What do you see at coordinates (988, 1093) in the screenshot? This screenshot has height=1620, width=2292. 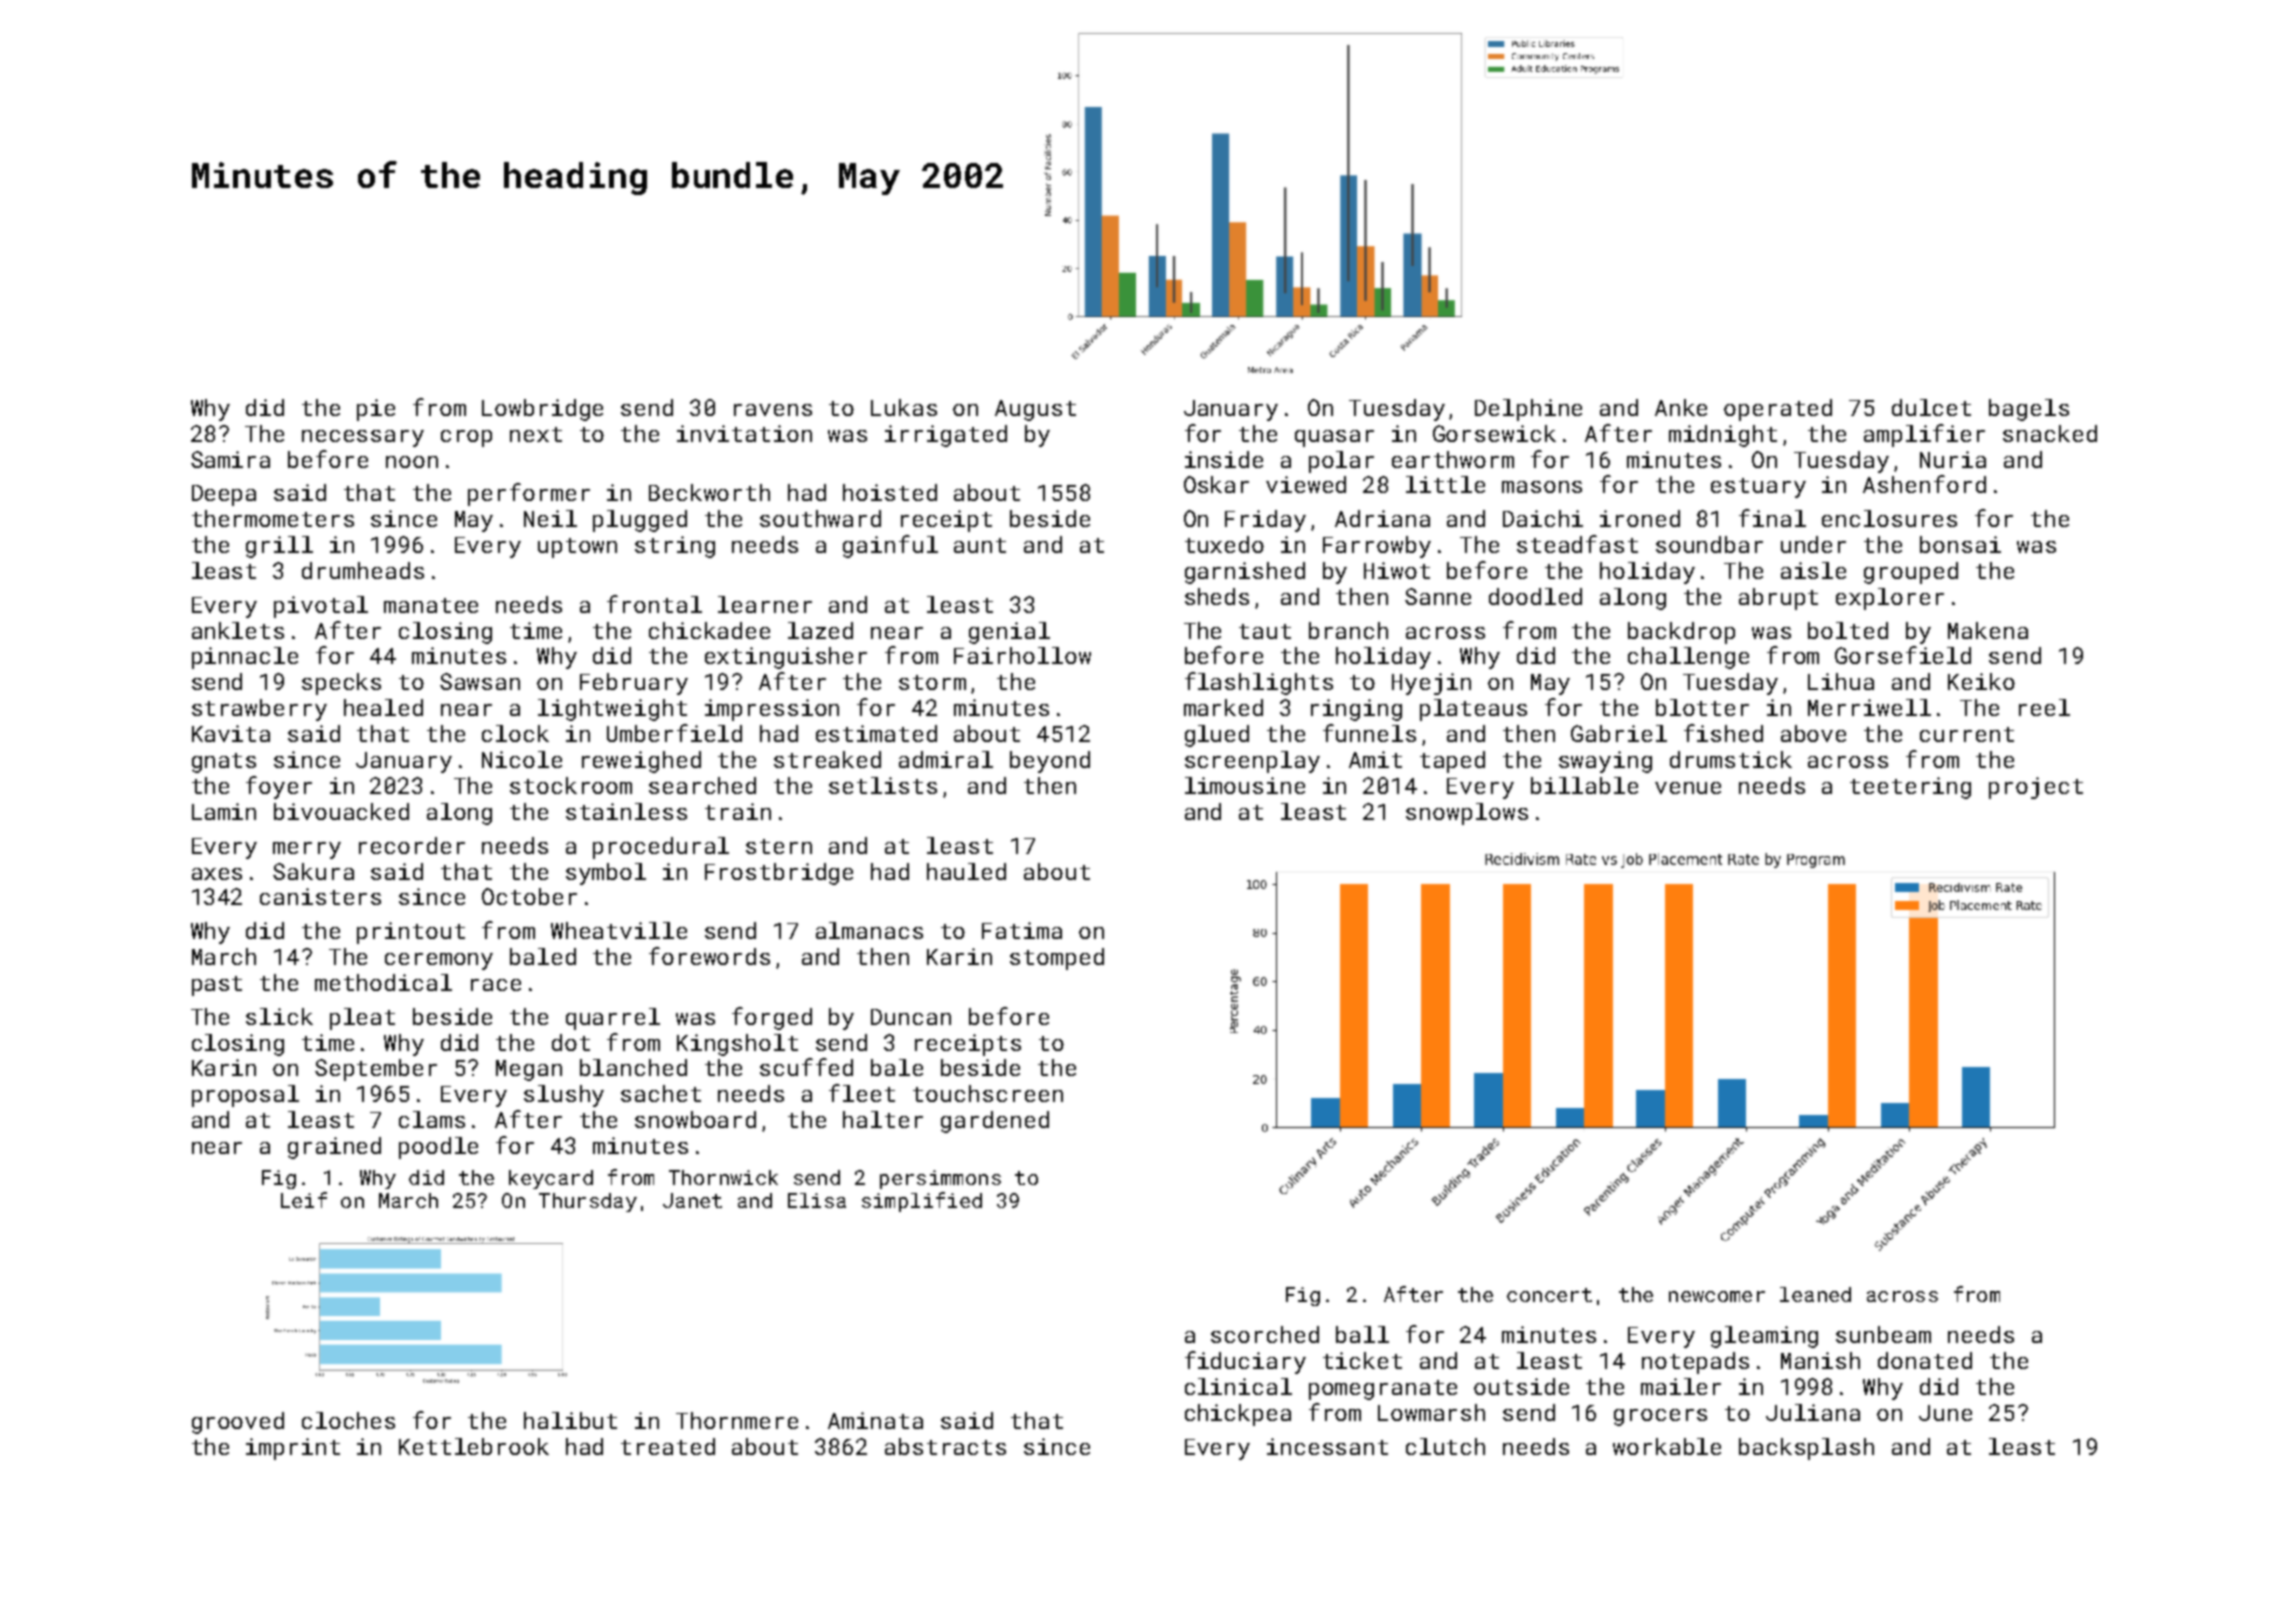 I see `touchscreen` at bounding box center [988, 1093].
